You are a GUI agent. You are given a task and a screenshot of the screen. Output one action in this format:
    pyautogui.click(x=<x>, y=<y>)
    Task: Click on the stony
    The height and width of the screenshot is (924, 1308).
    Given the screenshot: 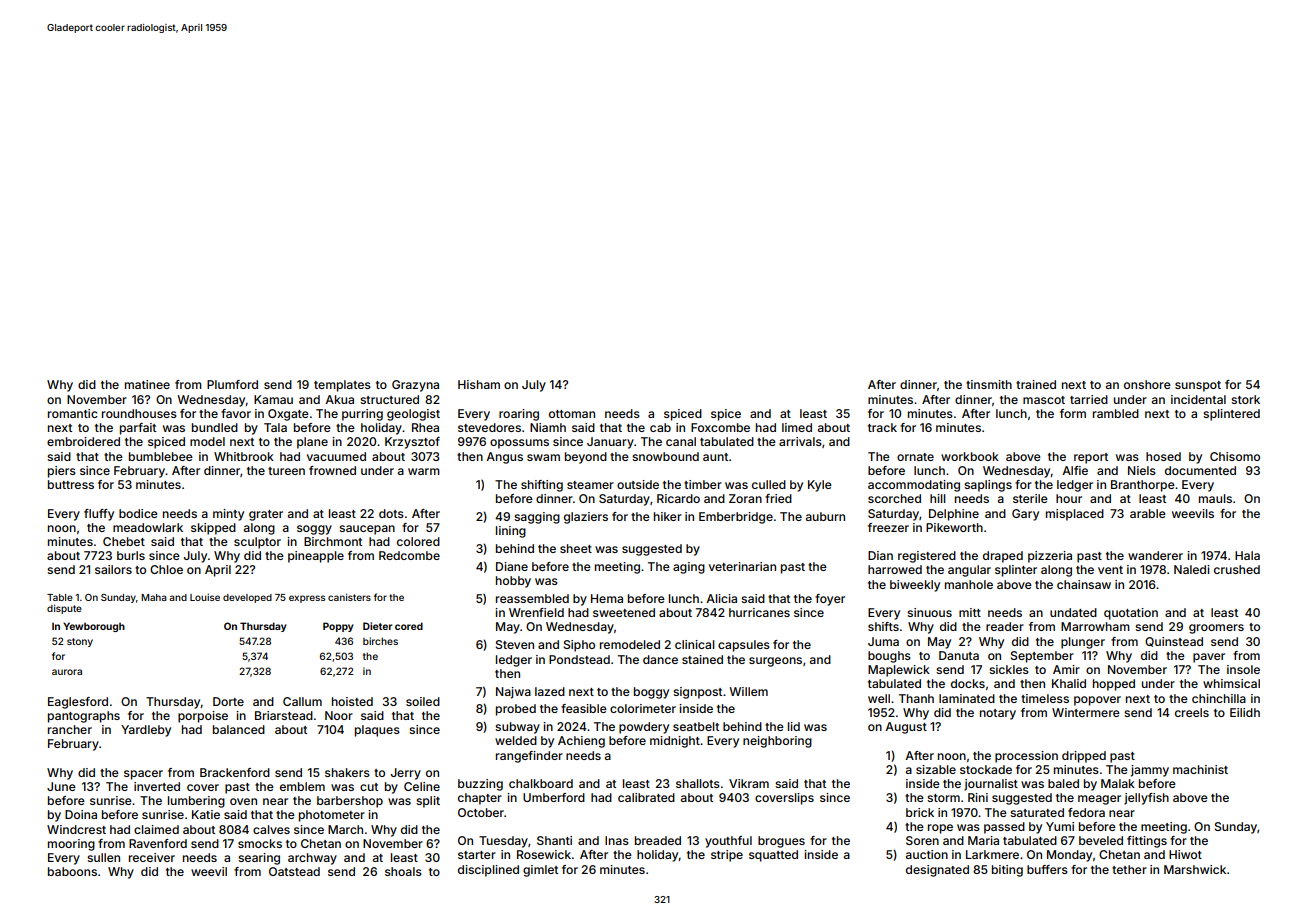 What is the action you would take?
    pyautogui.click(x=80, y=642)
